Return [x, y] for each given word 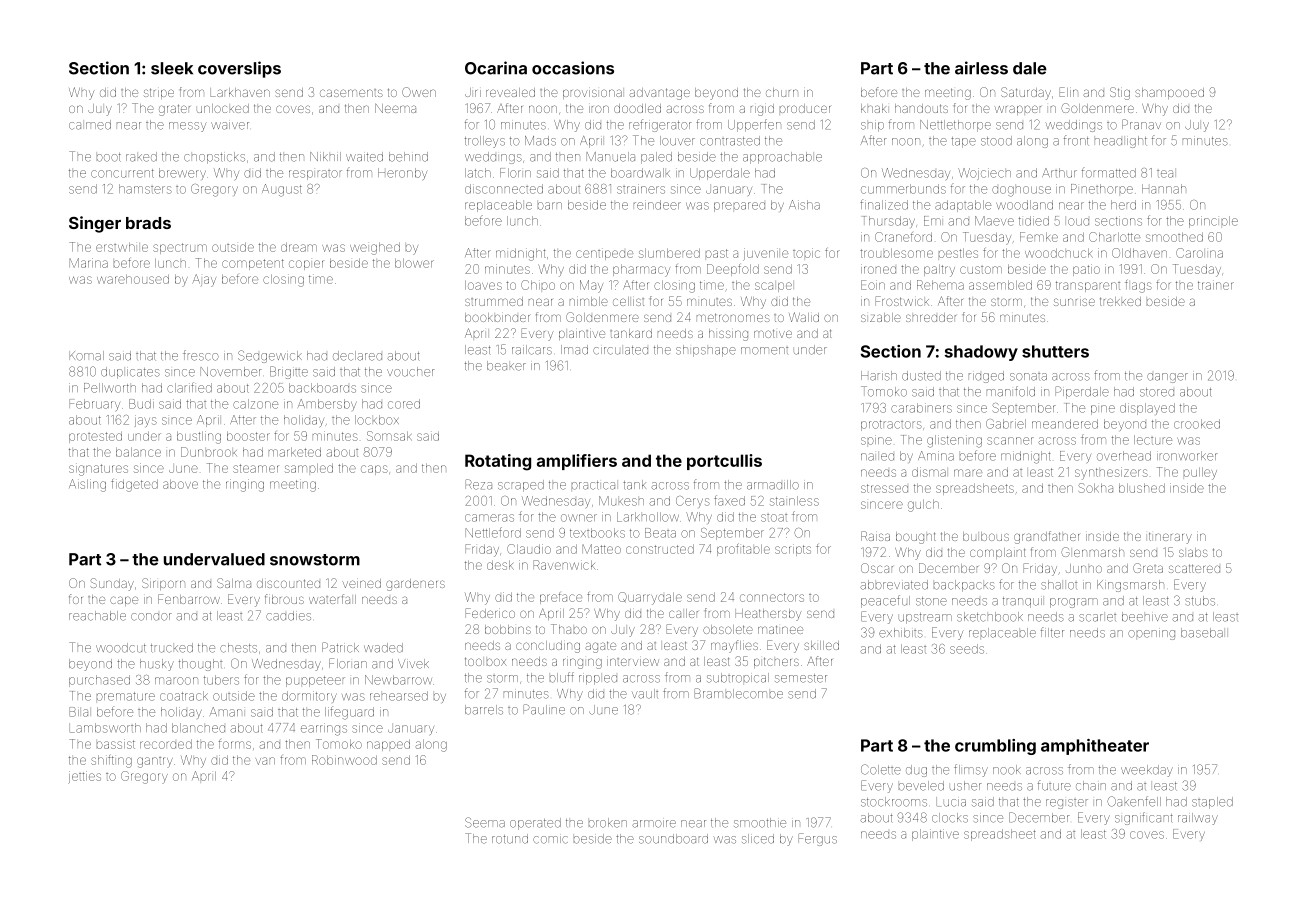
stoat [774, 518]
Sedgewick [270, 356]
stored [1157, 392]
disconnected [504, 189]
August [282, 190]
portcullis [724, 462]
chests [238, 648]
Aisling [87, 485]
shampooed [1169, 93]
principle [1213, 222]
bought [916, 538]
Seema [485, 822]
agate [601, 647]
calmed [90, 125]
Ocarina [496, 68]
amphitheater [1095, 747]
